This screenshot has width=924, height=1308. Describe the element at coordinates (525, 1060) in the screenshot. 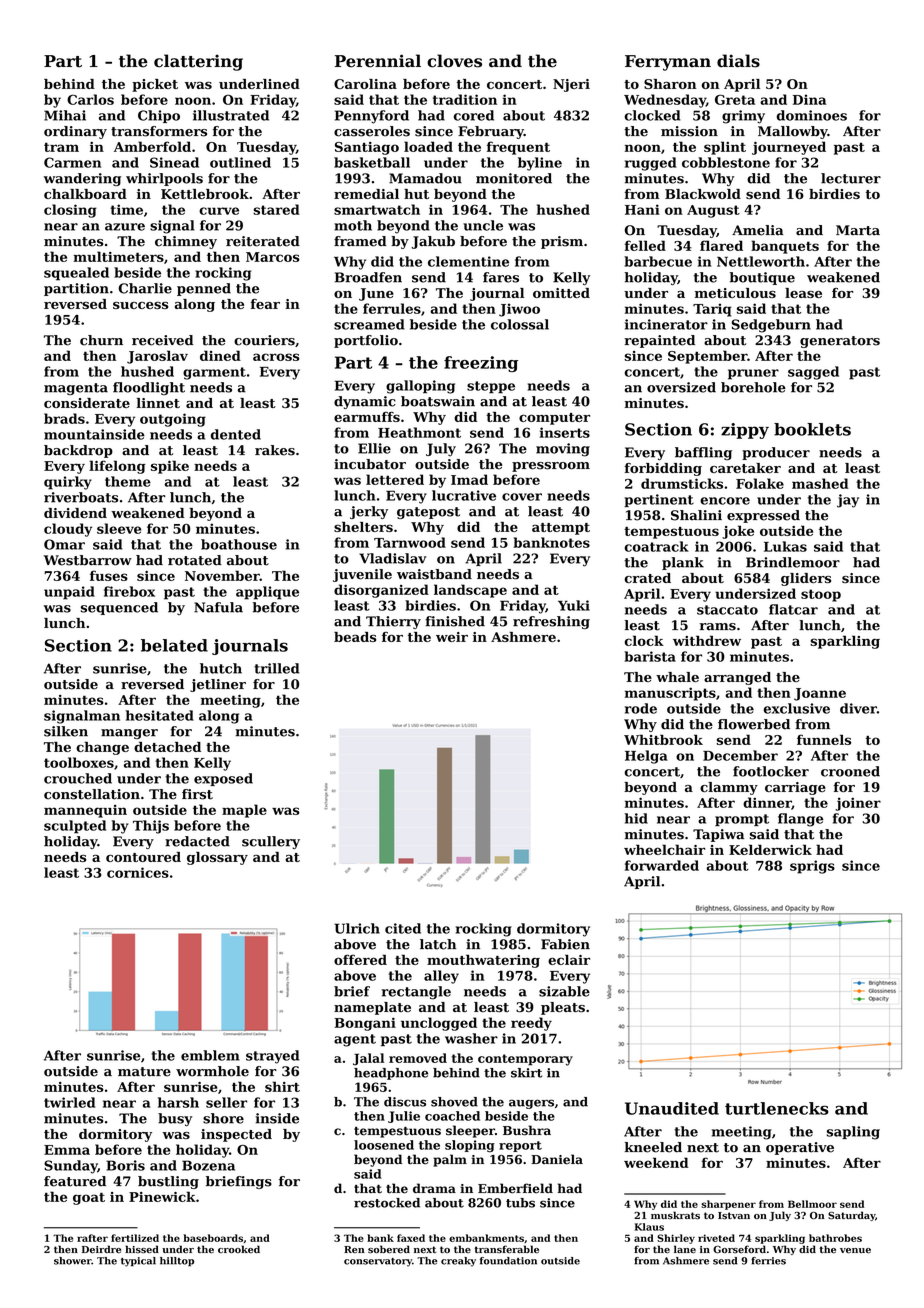

I see `contemporary` at that location.
